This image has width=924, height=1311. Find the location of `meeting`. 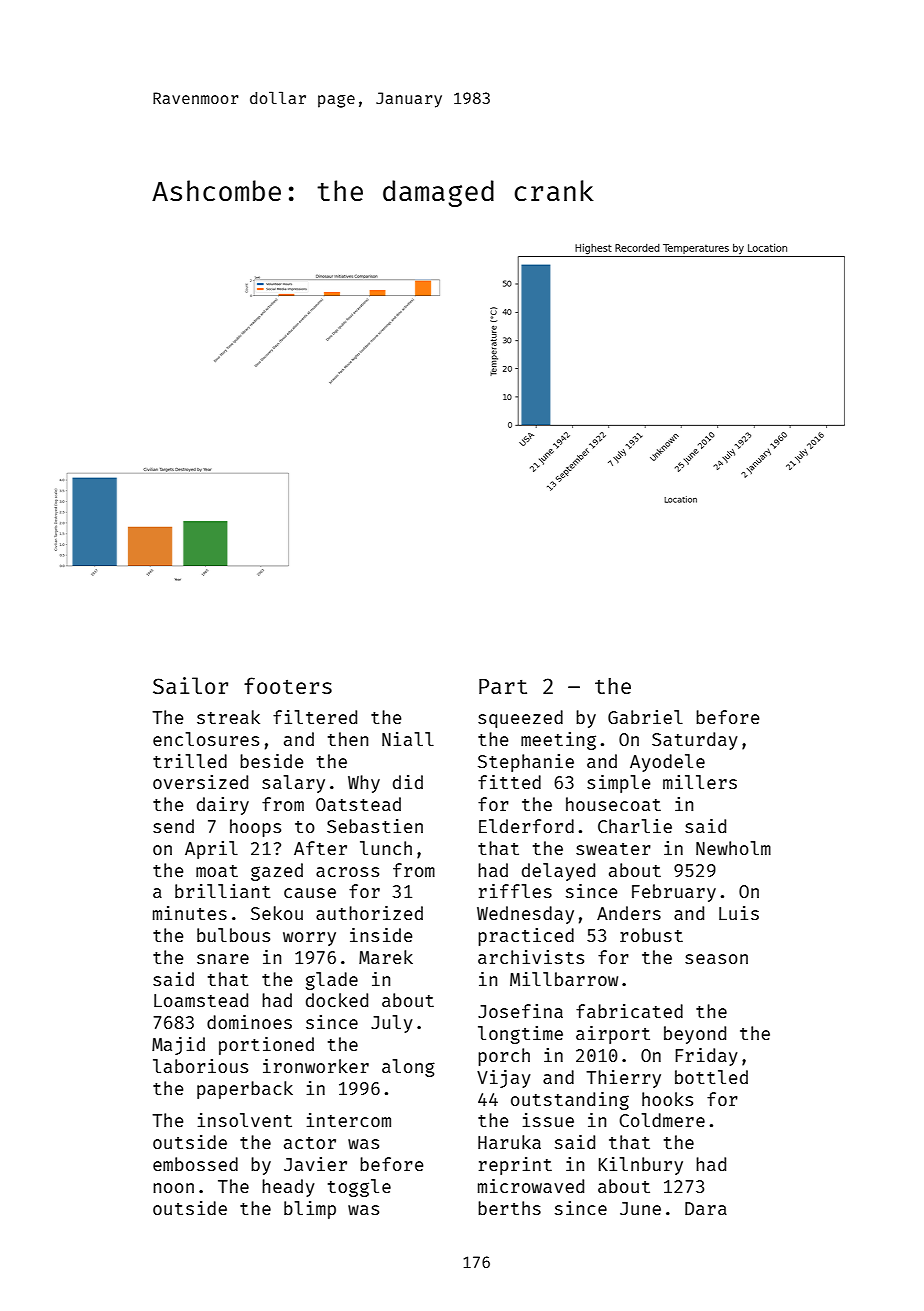

meeting is located at coordinates (558, 741).
